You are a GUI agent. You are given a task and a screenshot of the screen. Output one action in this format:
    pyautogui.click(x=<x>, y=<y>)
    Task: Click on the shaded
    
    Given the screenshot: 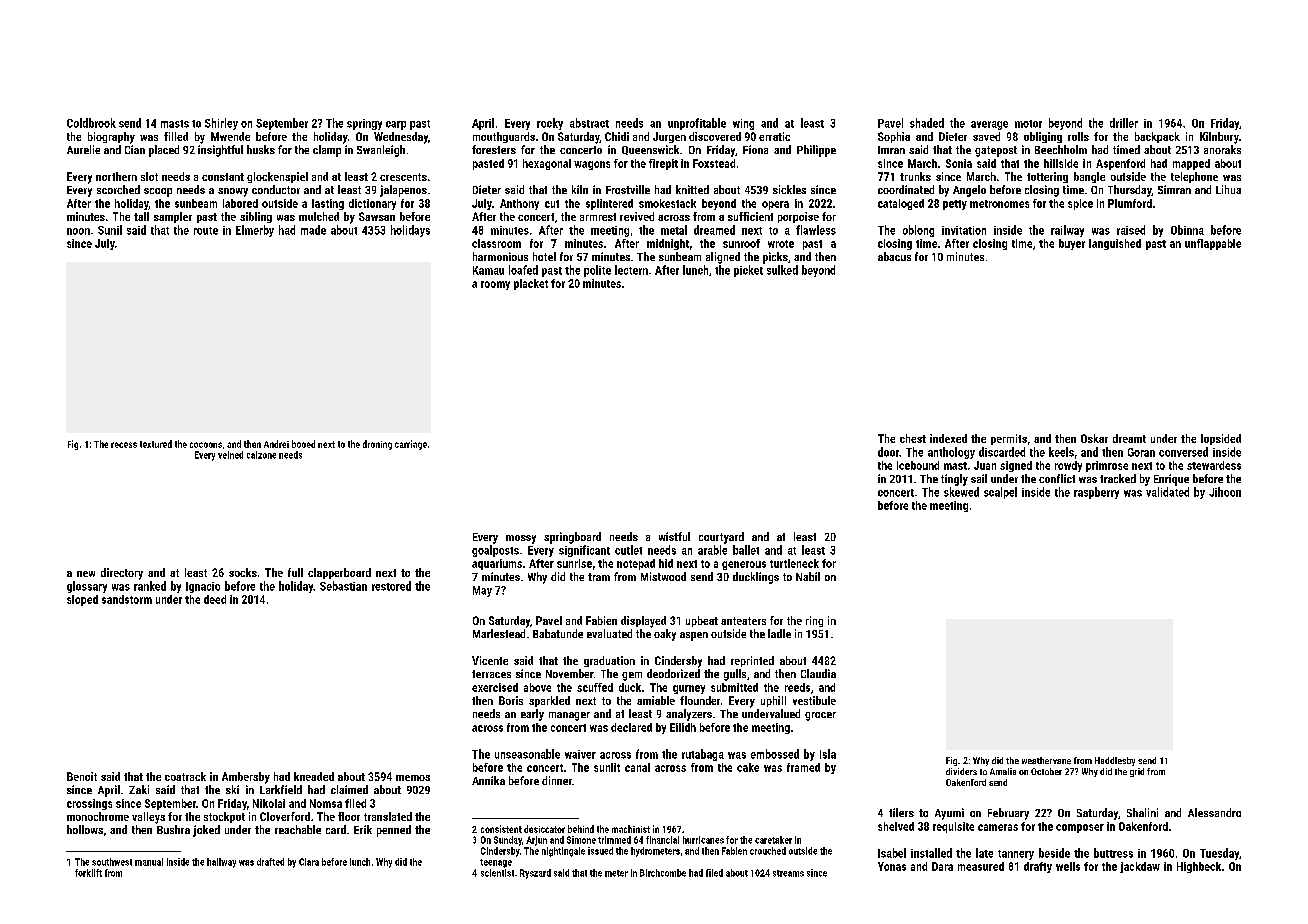 What is the action you would take?
    pyautogui.click(x=927, y=123)
